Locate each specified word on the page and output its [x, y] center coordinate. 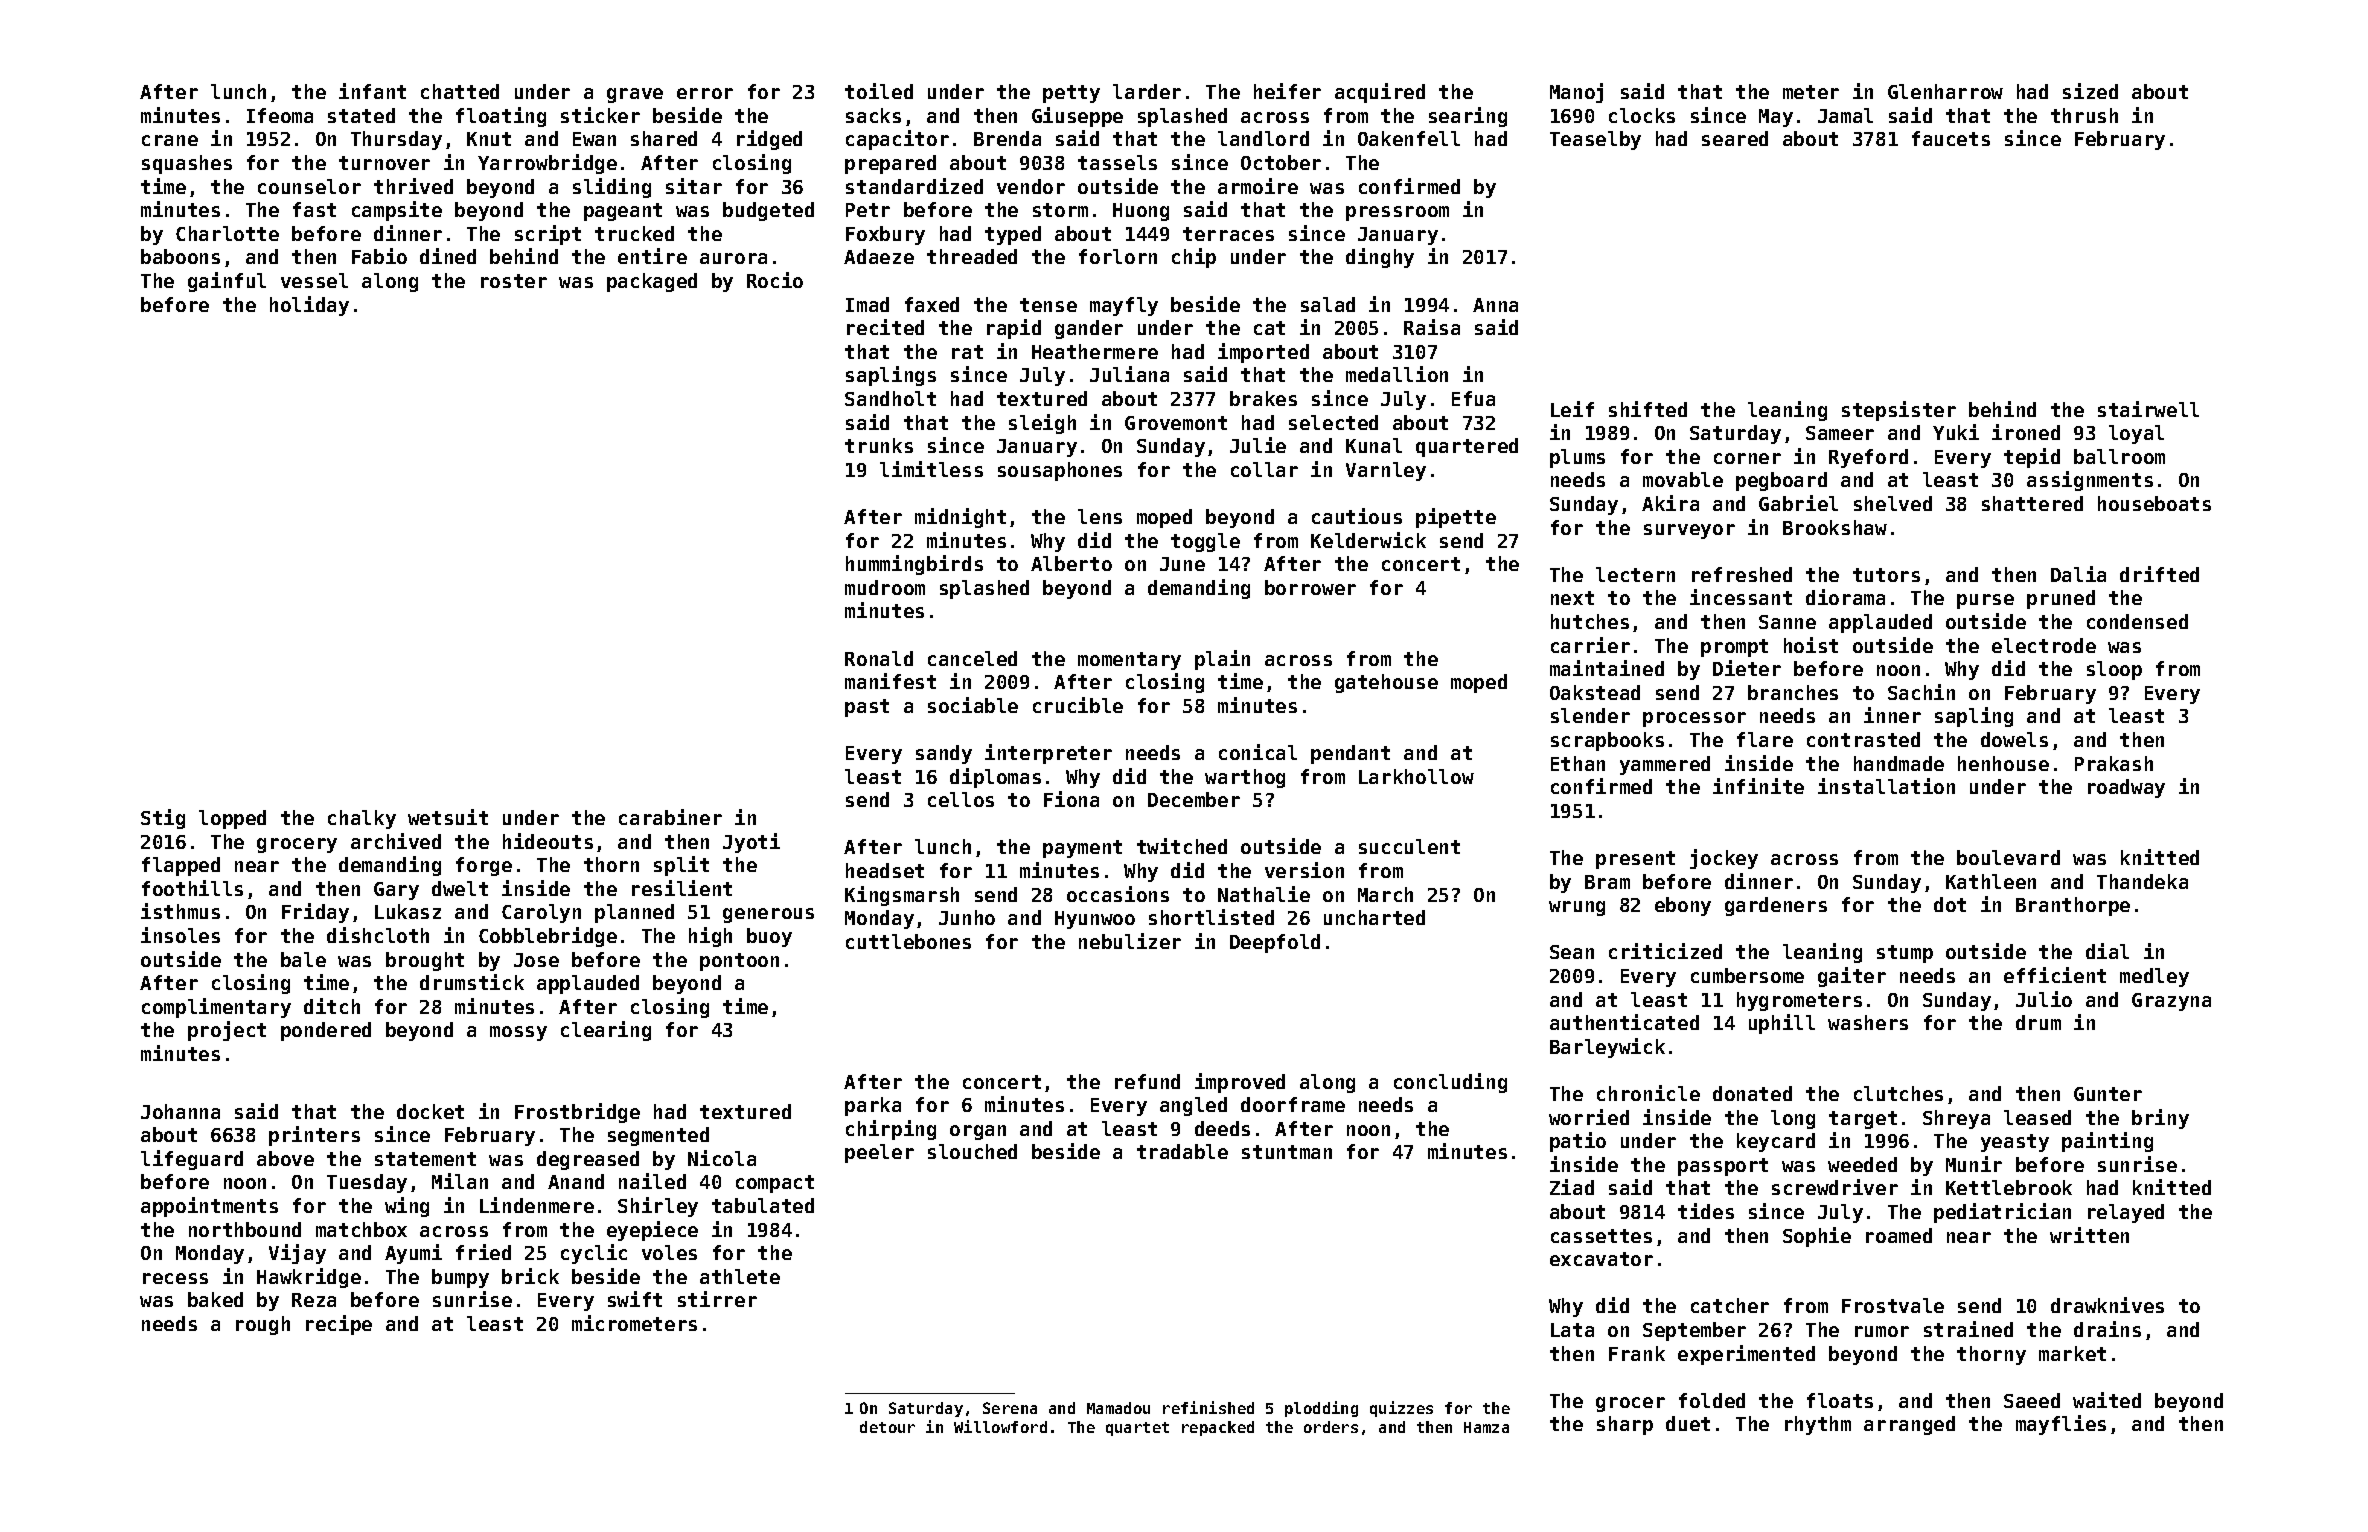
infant [372, 91]
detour [887, 1427]
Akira [1670, 503]
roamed [1899, 1235]
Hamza [1486, 1427]
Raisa [1432, 327]
